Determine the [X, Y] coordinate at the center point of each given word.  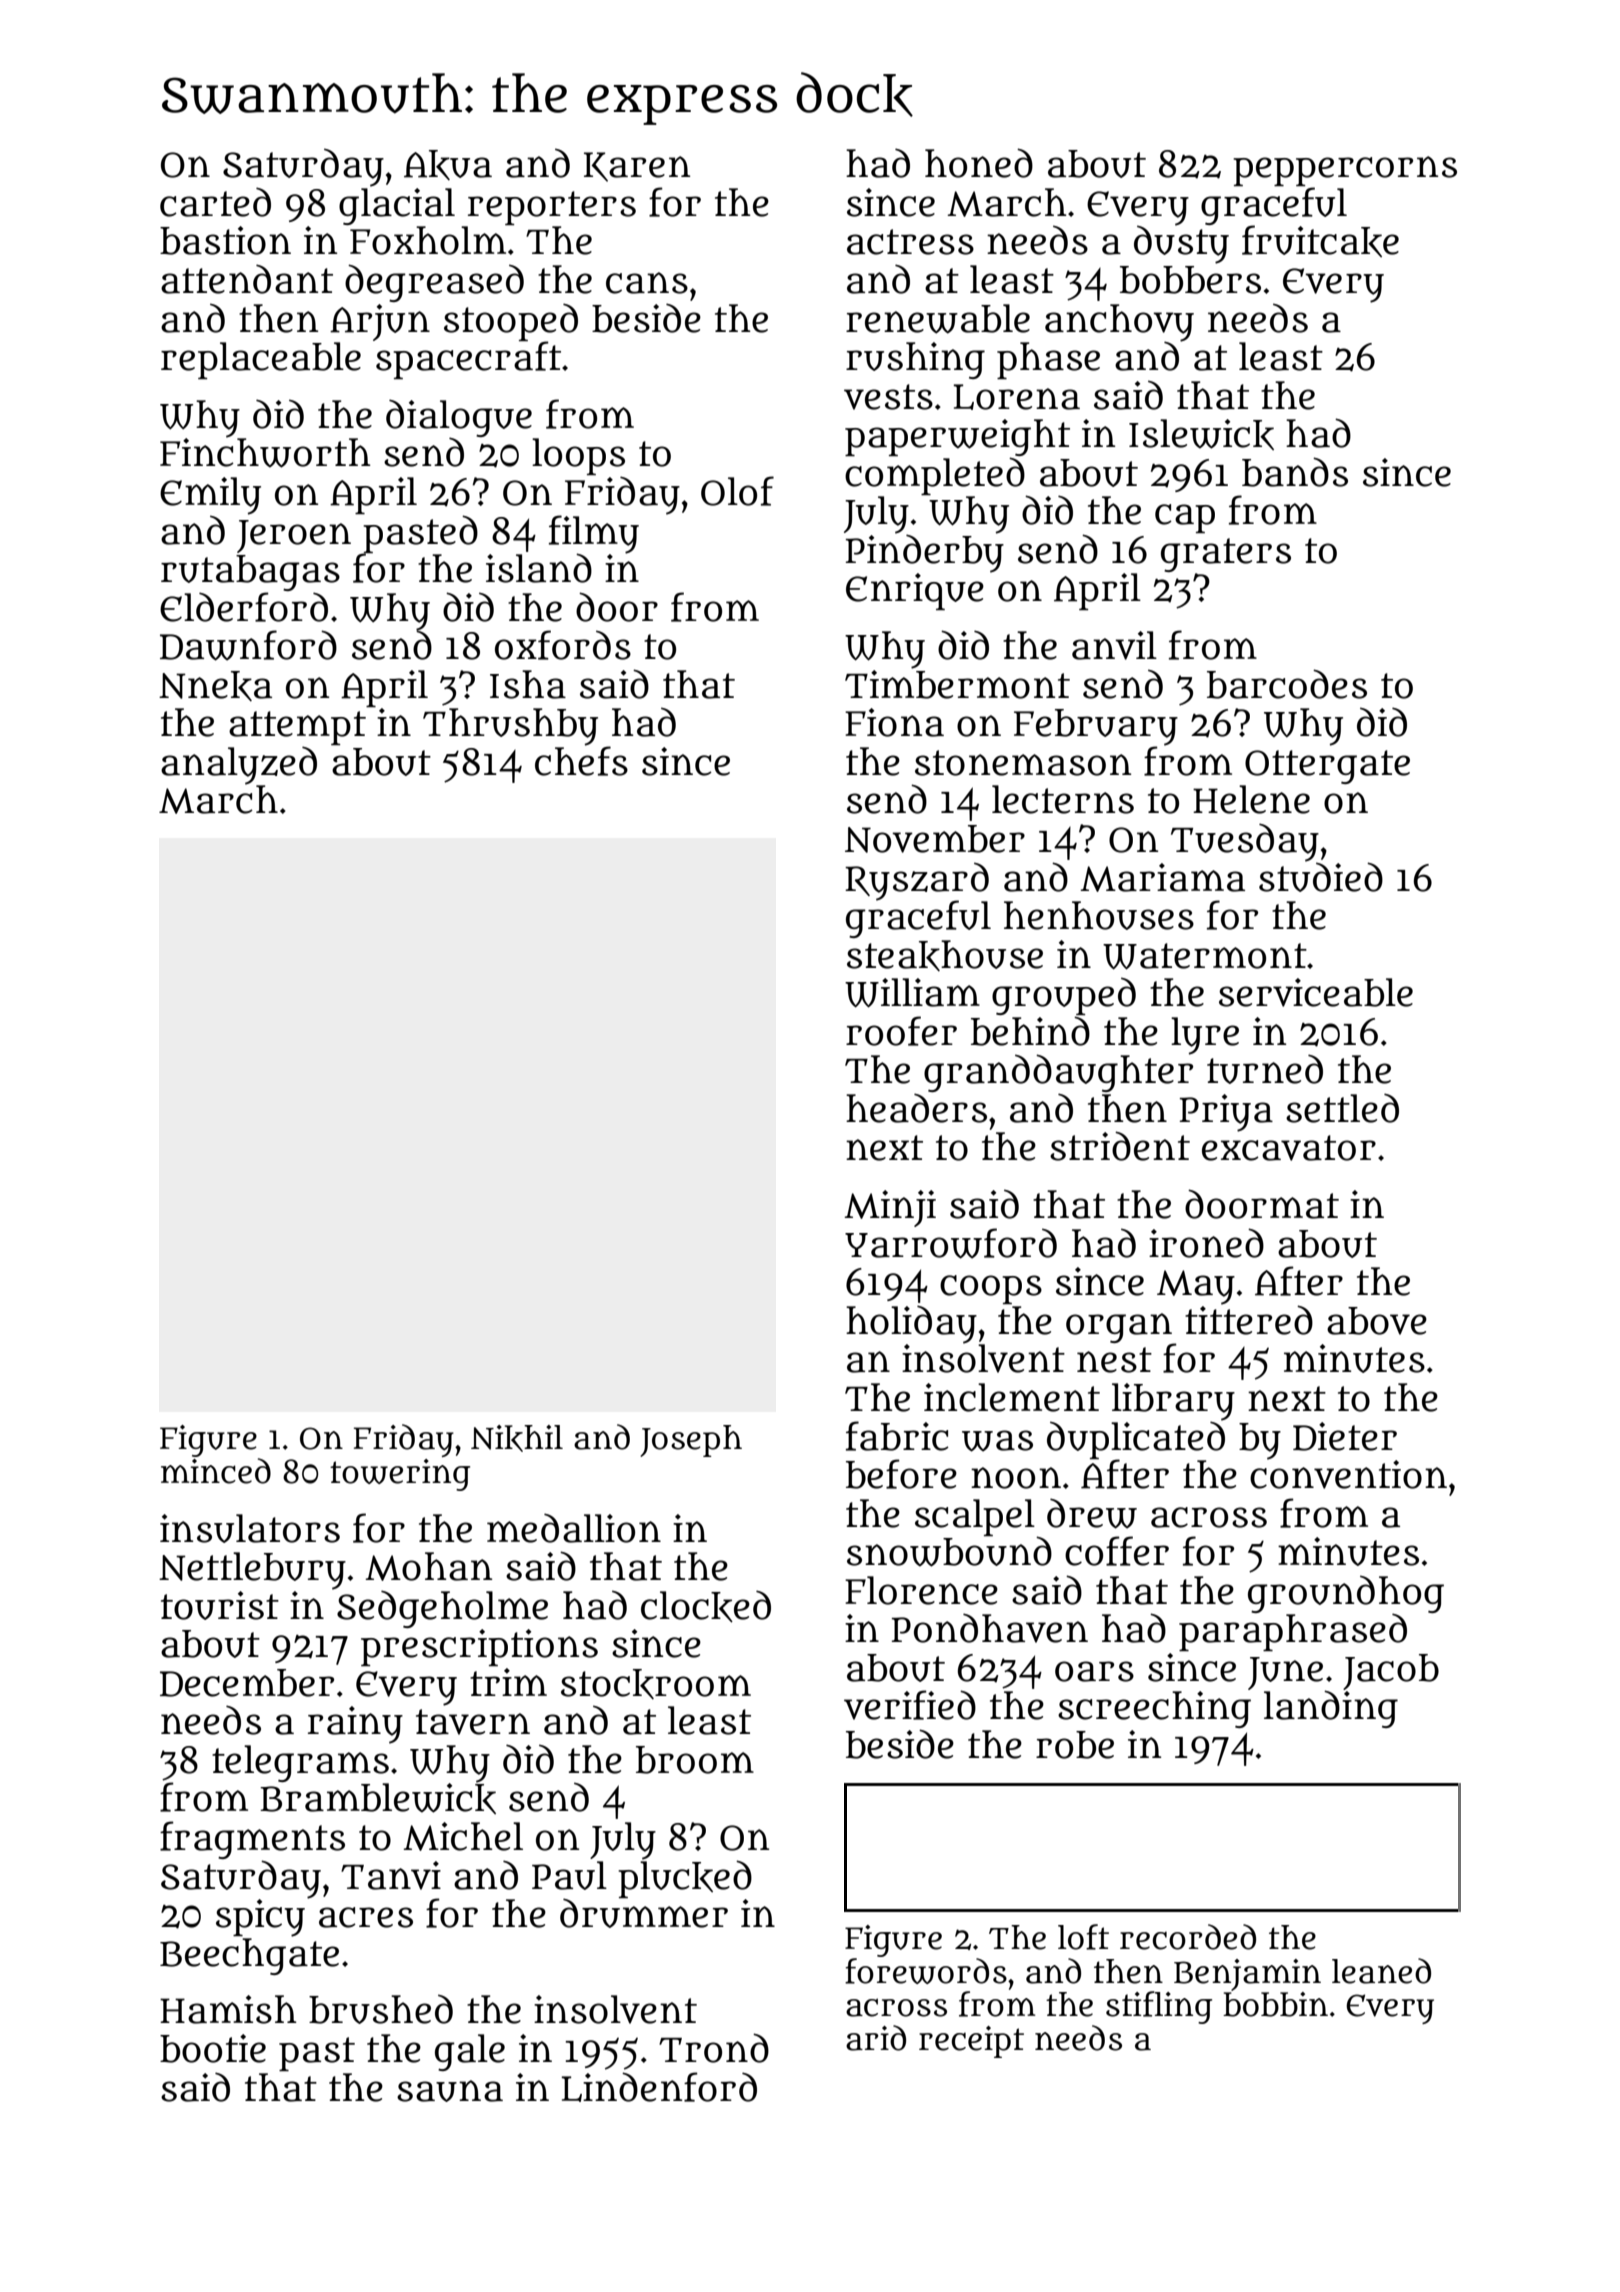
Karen [637, 167]
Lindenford [659, 2087]
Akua [448, 165]
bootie [213, 2048]
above [1377, 1321]
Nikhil [517, 1438]
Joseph [691, 1441]
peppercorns [1345, 171]
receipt [971, 2042]
